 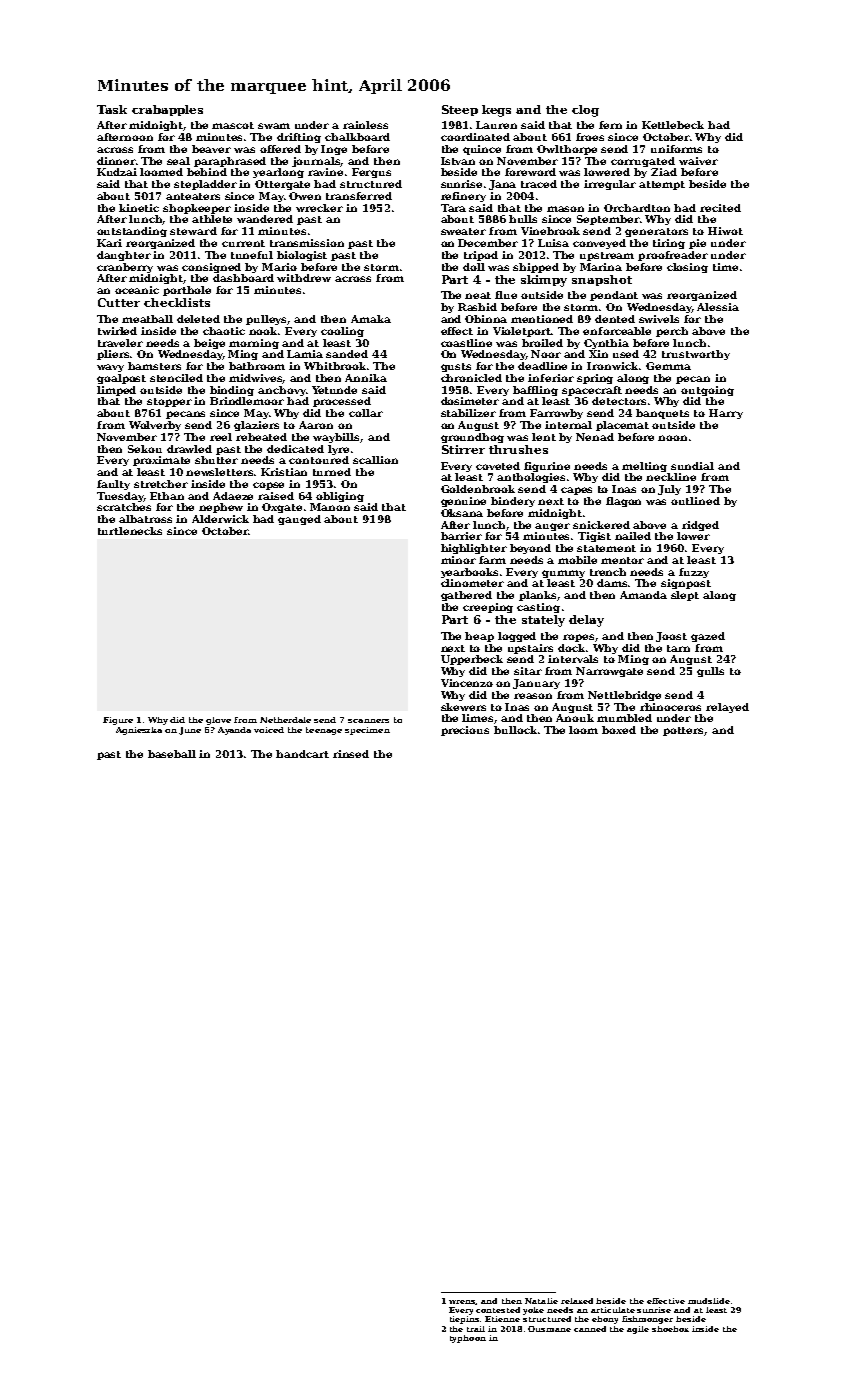 I want to click on rinsed, so click(x=351, y=754).
